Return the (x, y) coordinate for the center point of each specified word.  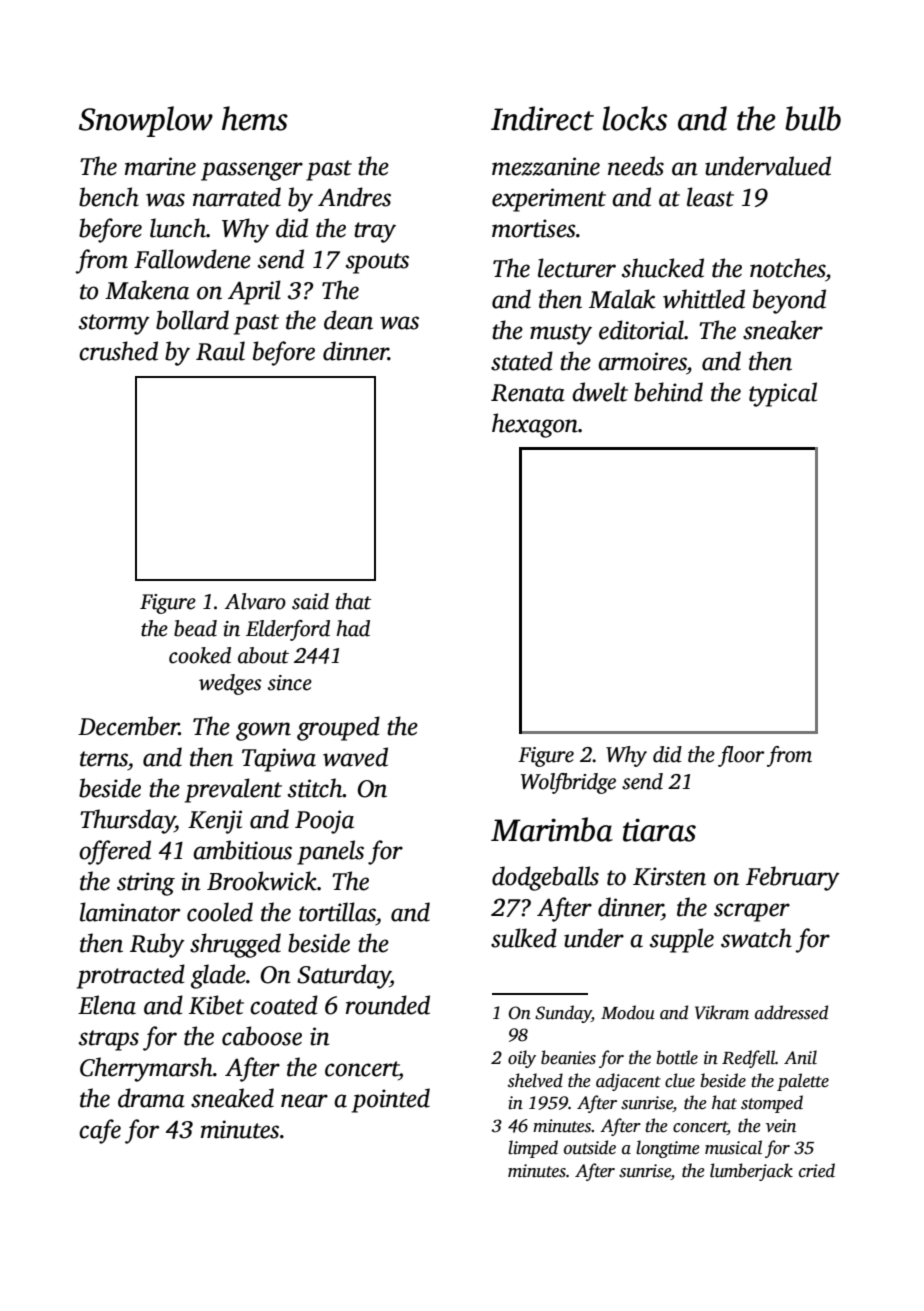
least (710, 197)
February (793, 878)
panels (330, 852)
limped (533, 1149)
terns (104, 759)
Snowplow (146, 121)
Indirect (542, 118)
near (304, 1101)
